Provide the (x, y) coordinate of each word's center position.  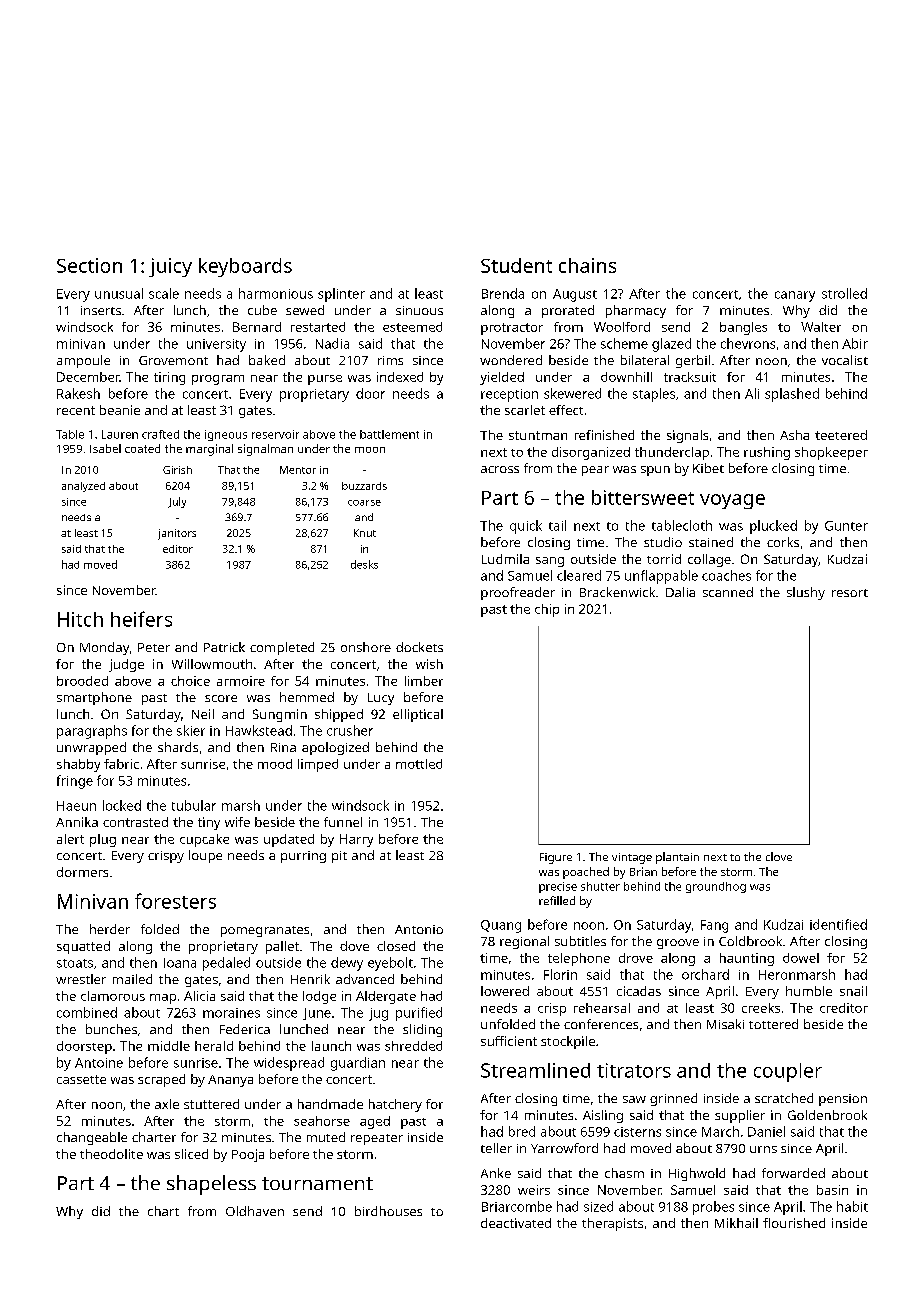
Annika (77, 822)
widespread (289, 1064)
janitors (177, 534)
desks (364, 564)
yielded (502, 378)
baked (267, 360)
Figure (556, 858)
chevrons (748, 343)
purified (419, 1014)
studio (663, 542)
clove (779, 856)
